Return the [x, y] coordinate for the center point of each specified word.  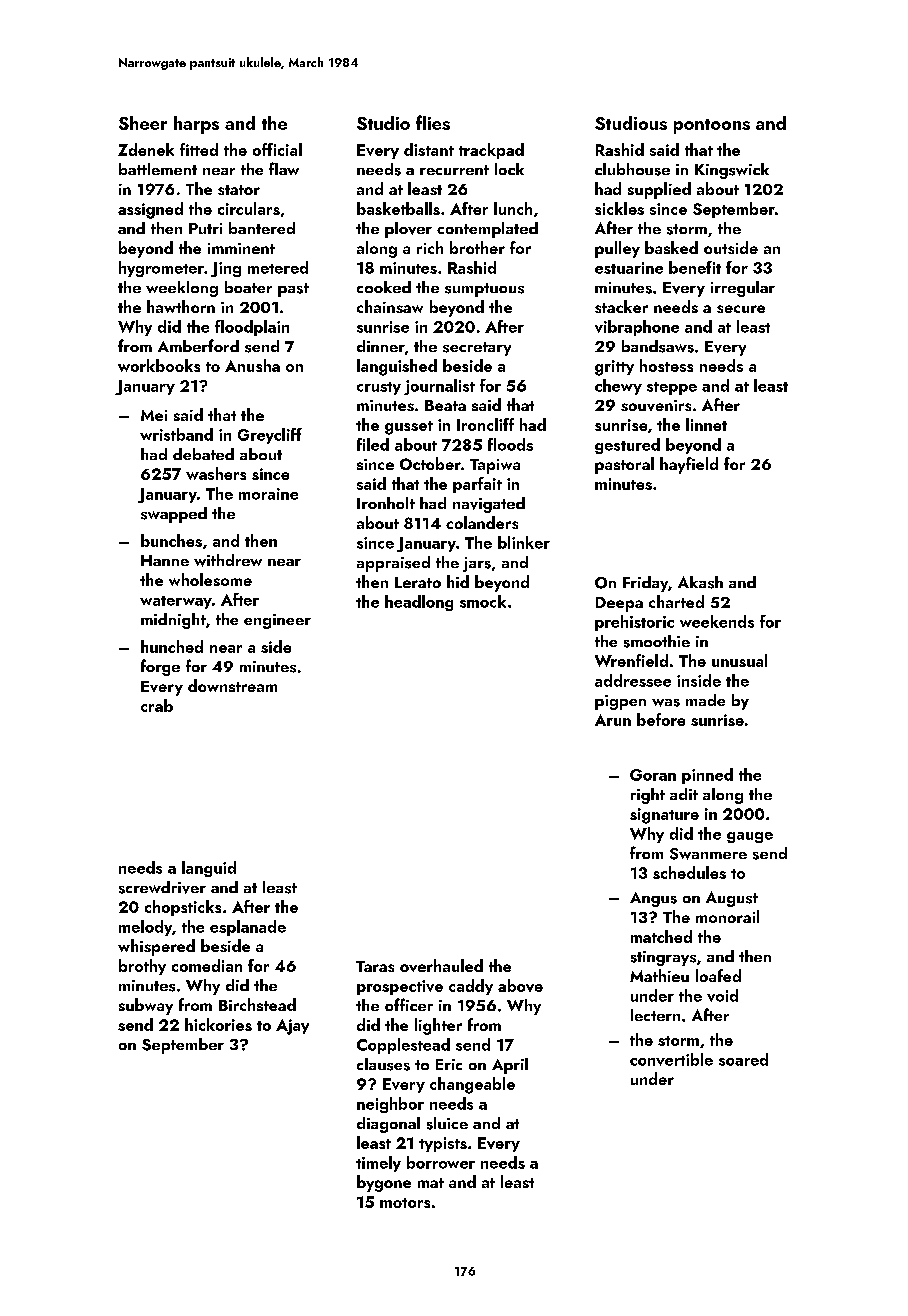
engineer [277, 621]
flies [433, 122]
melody [145, 928]
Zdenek [146, 149]
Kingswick [732, 171]
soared [743, 1059]
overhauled [441, 965]
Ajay [292, 1027]
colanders [482, 522]
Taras [375, 966]
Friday [645, 584]
